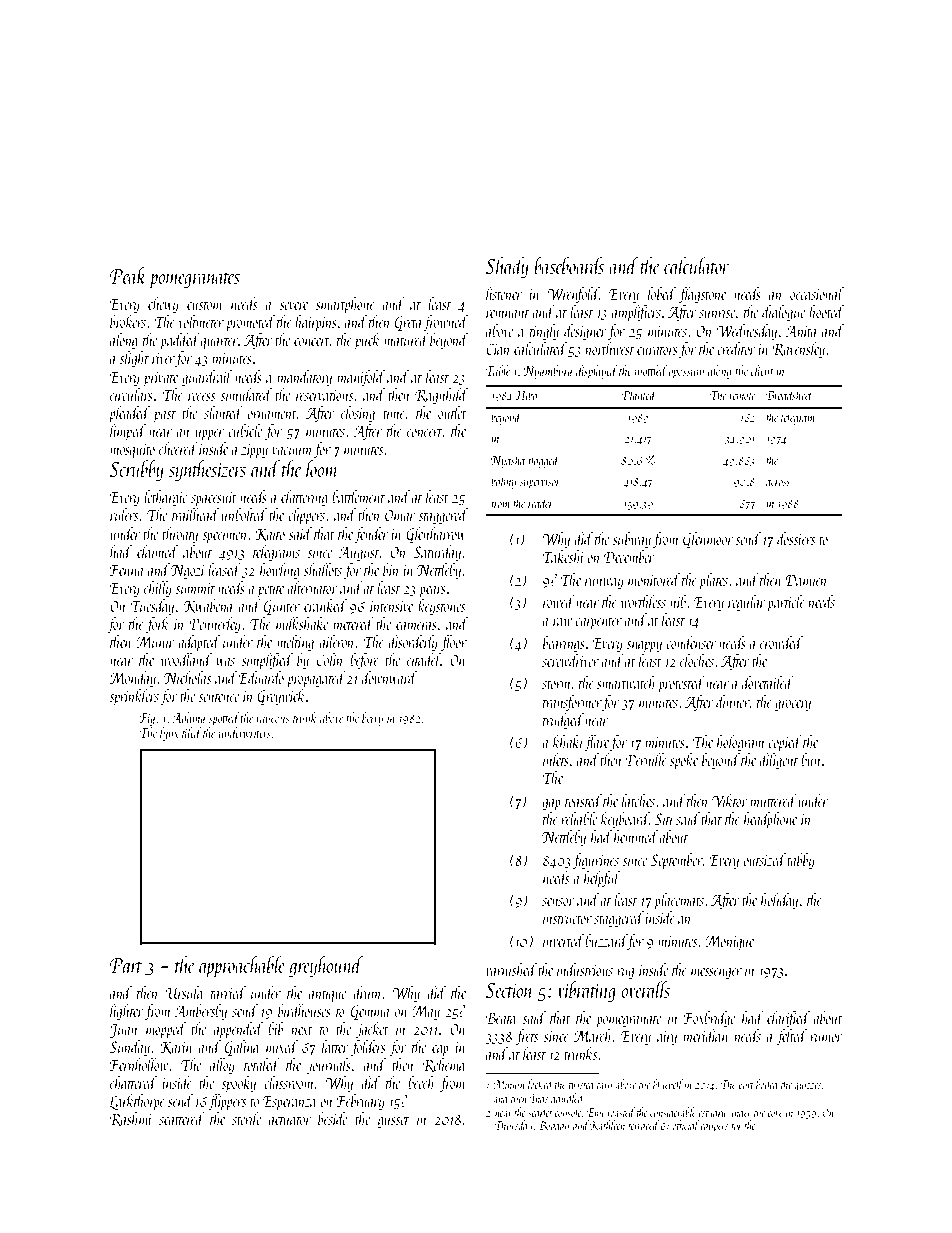 This document has width=952, height=1233. I want to click on Damien, so click(805, 580).
